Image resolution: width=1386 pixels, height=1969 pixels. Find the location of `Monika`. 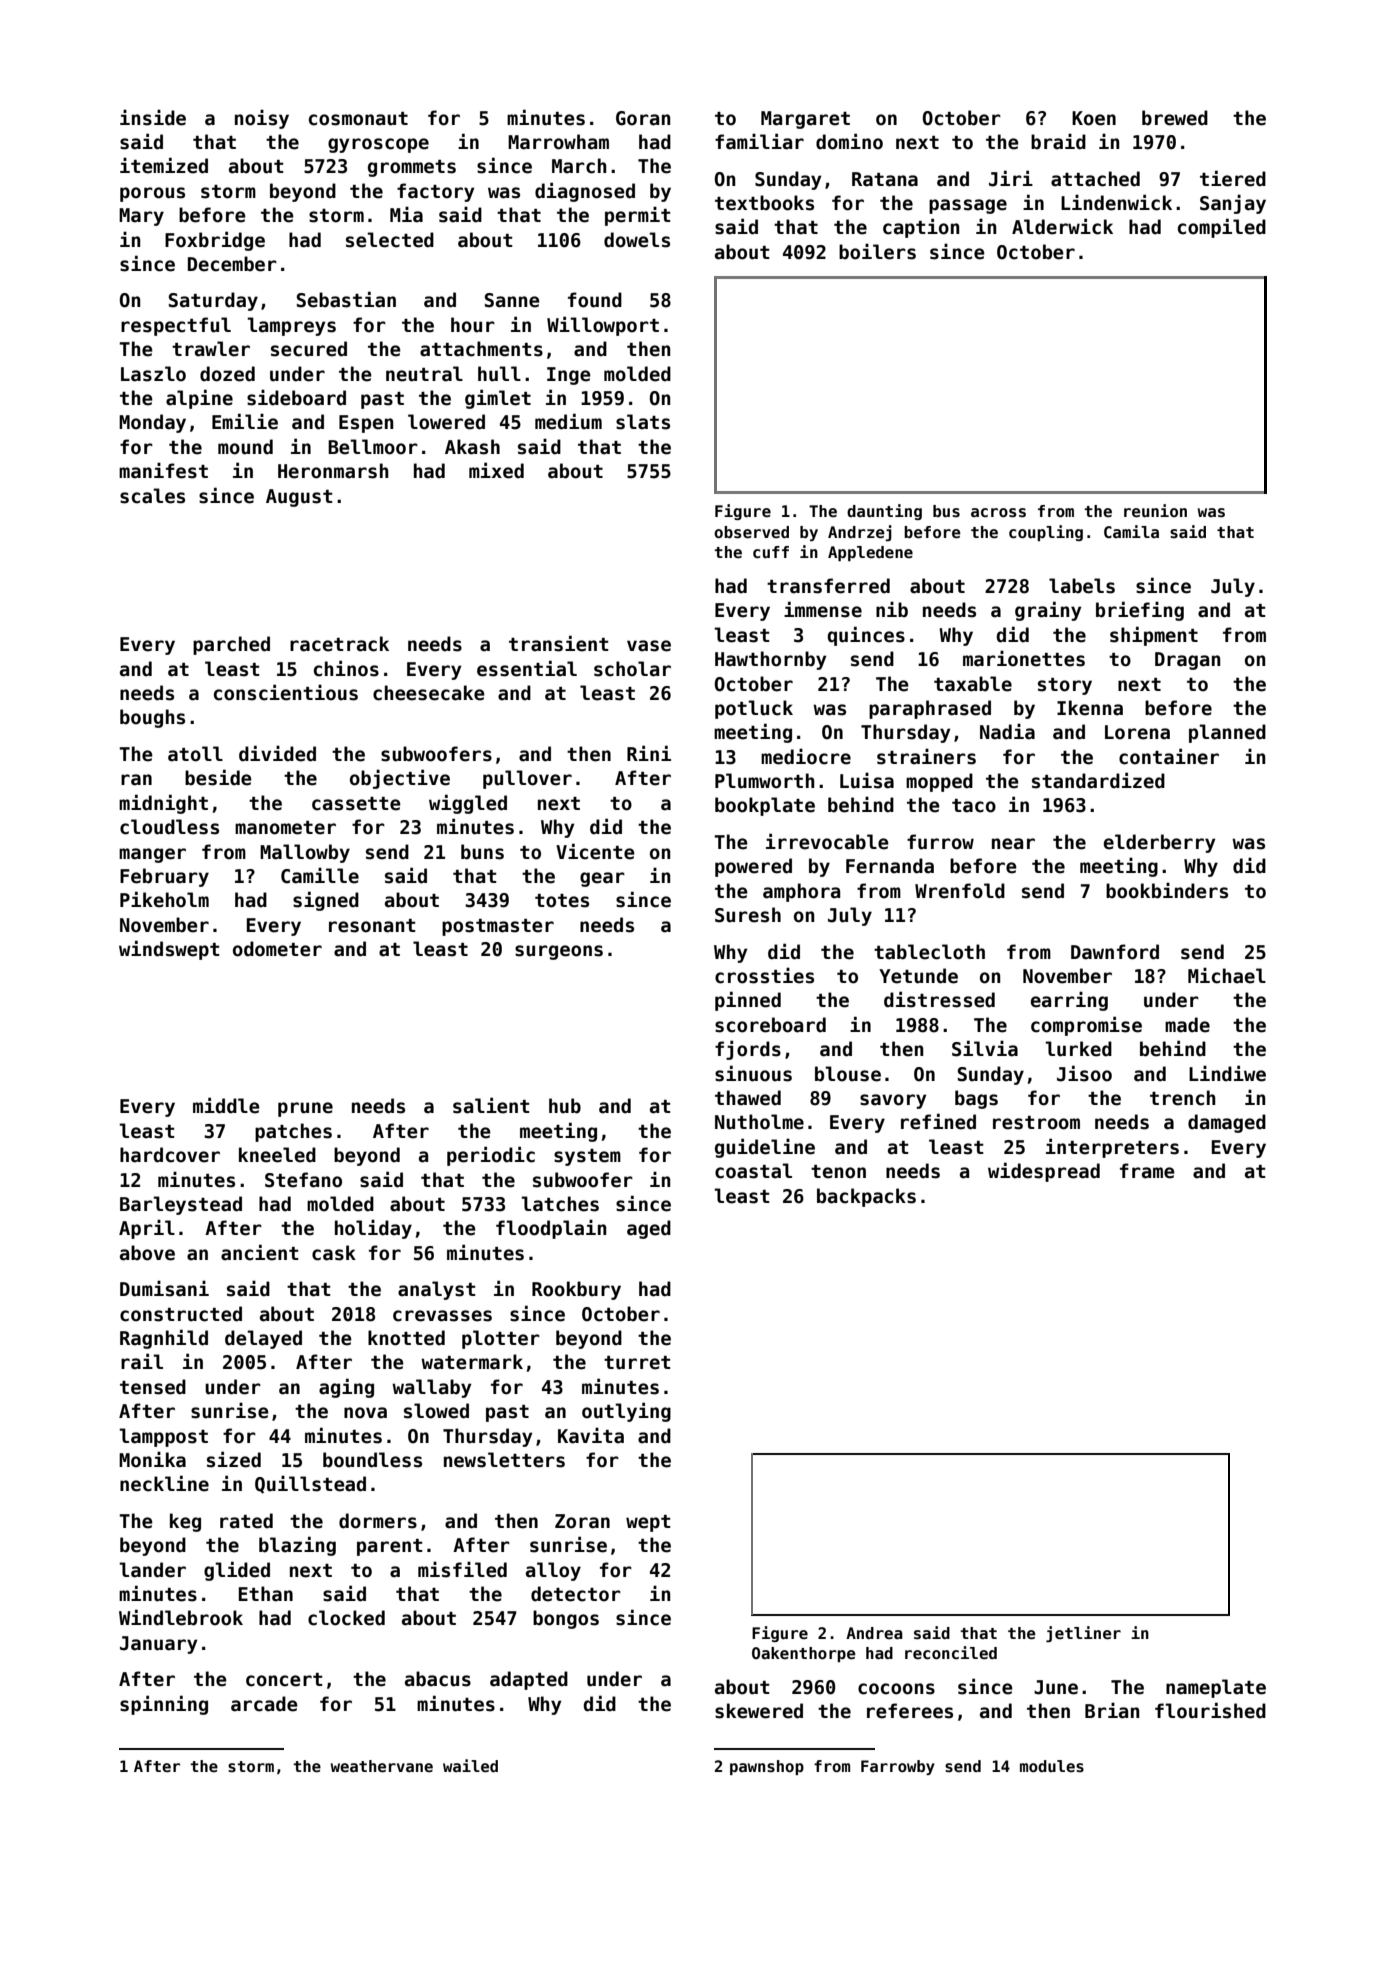

Monika is located at coordinates (152, 1459).
